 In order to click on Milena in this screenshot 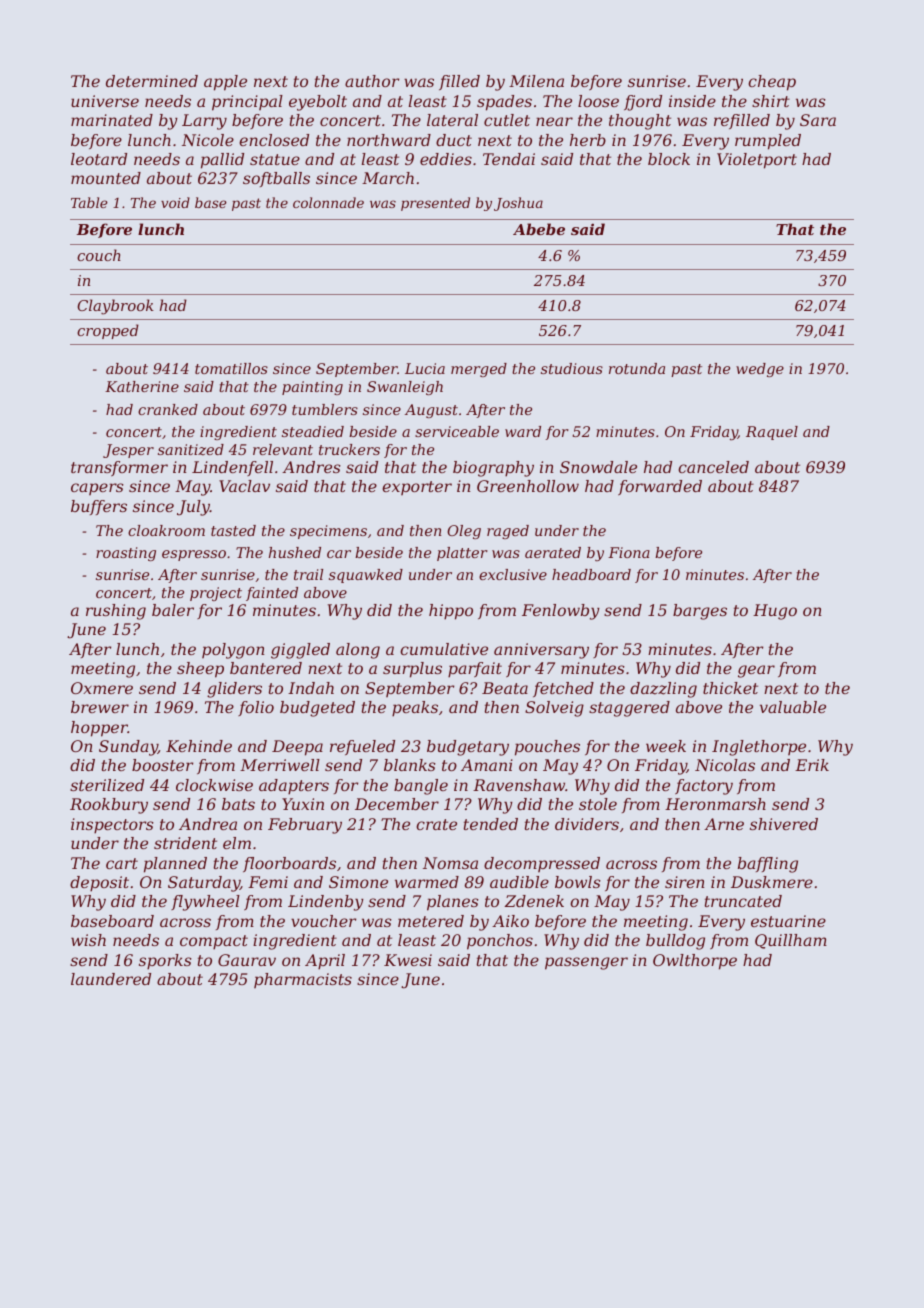, I will do `click(536, 81)`.
